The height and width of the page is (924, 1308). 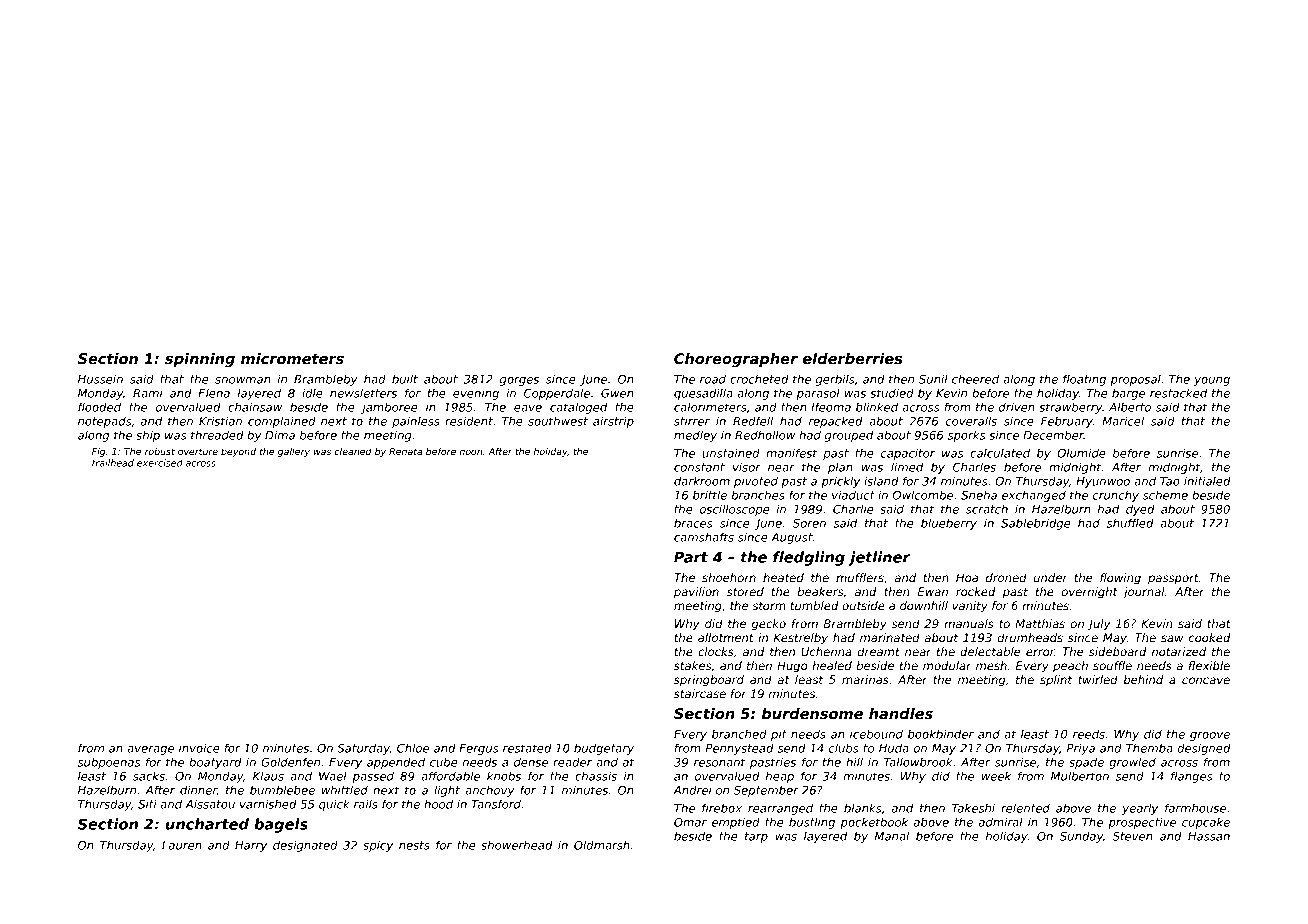 What do you see at coordinates (704, 537) in the page?
I see `camshafts` at bounding box center [704, 537].
